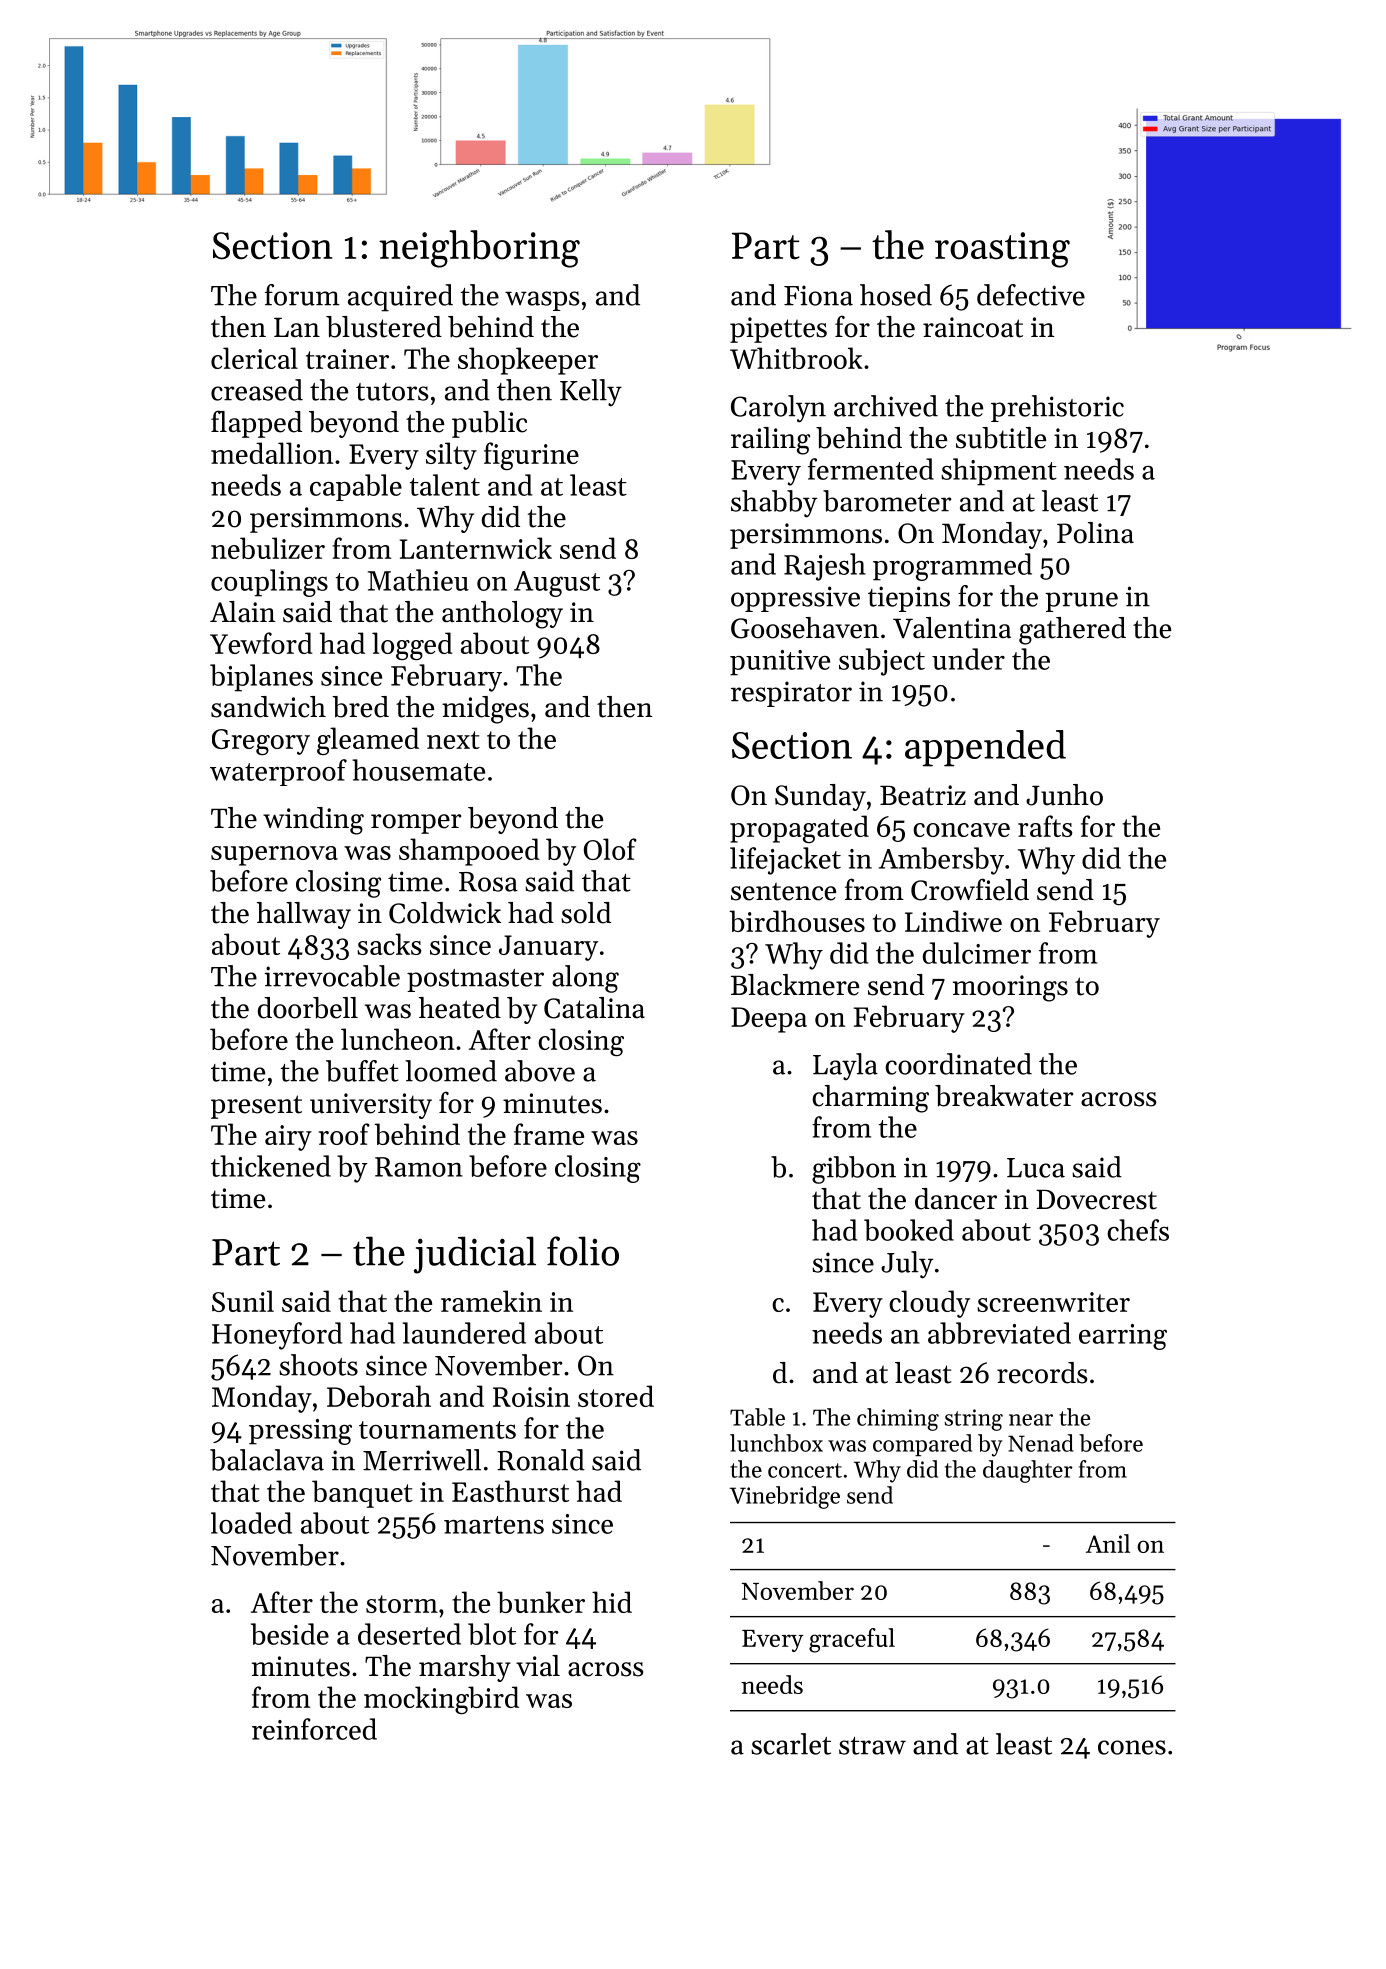  I want to click on gathered, so click(1072, 631).
